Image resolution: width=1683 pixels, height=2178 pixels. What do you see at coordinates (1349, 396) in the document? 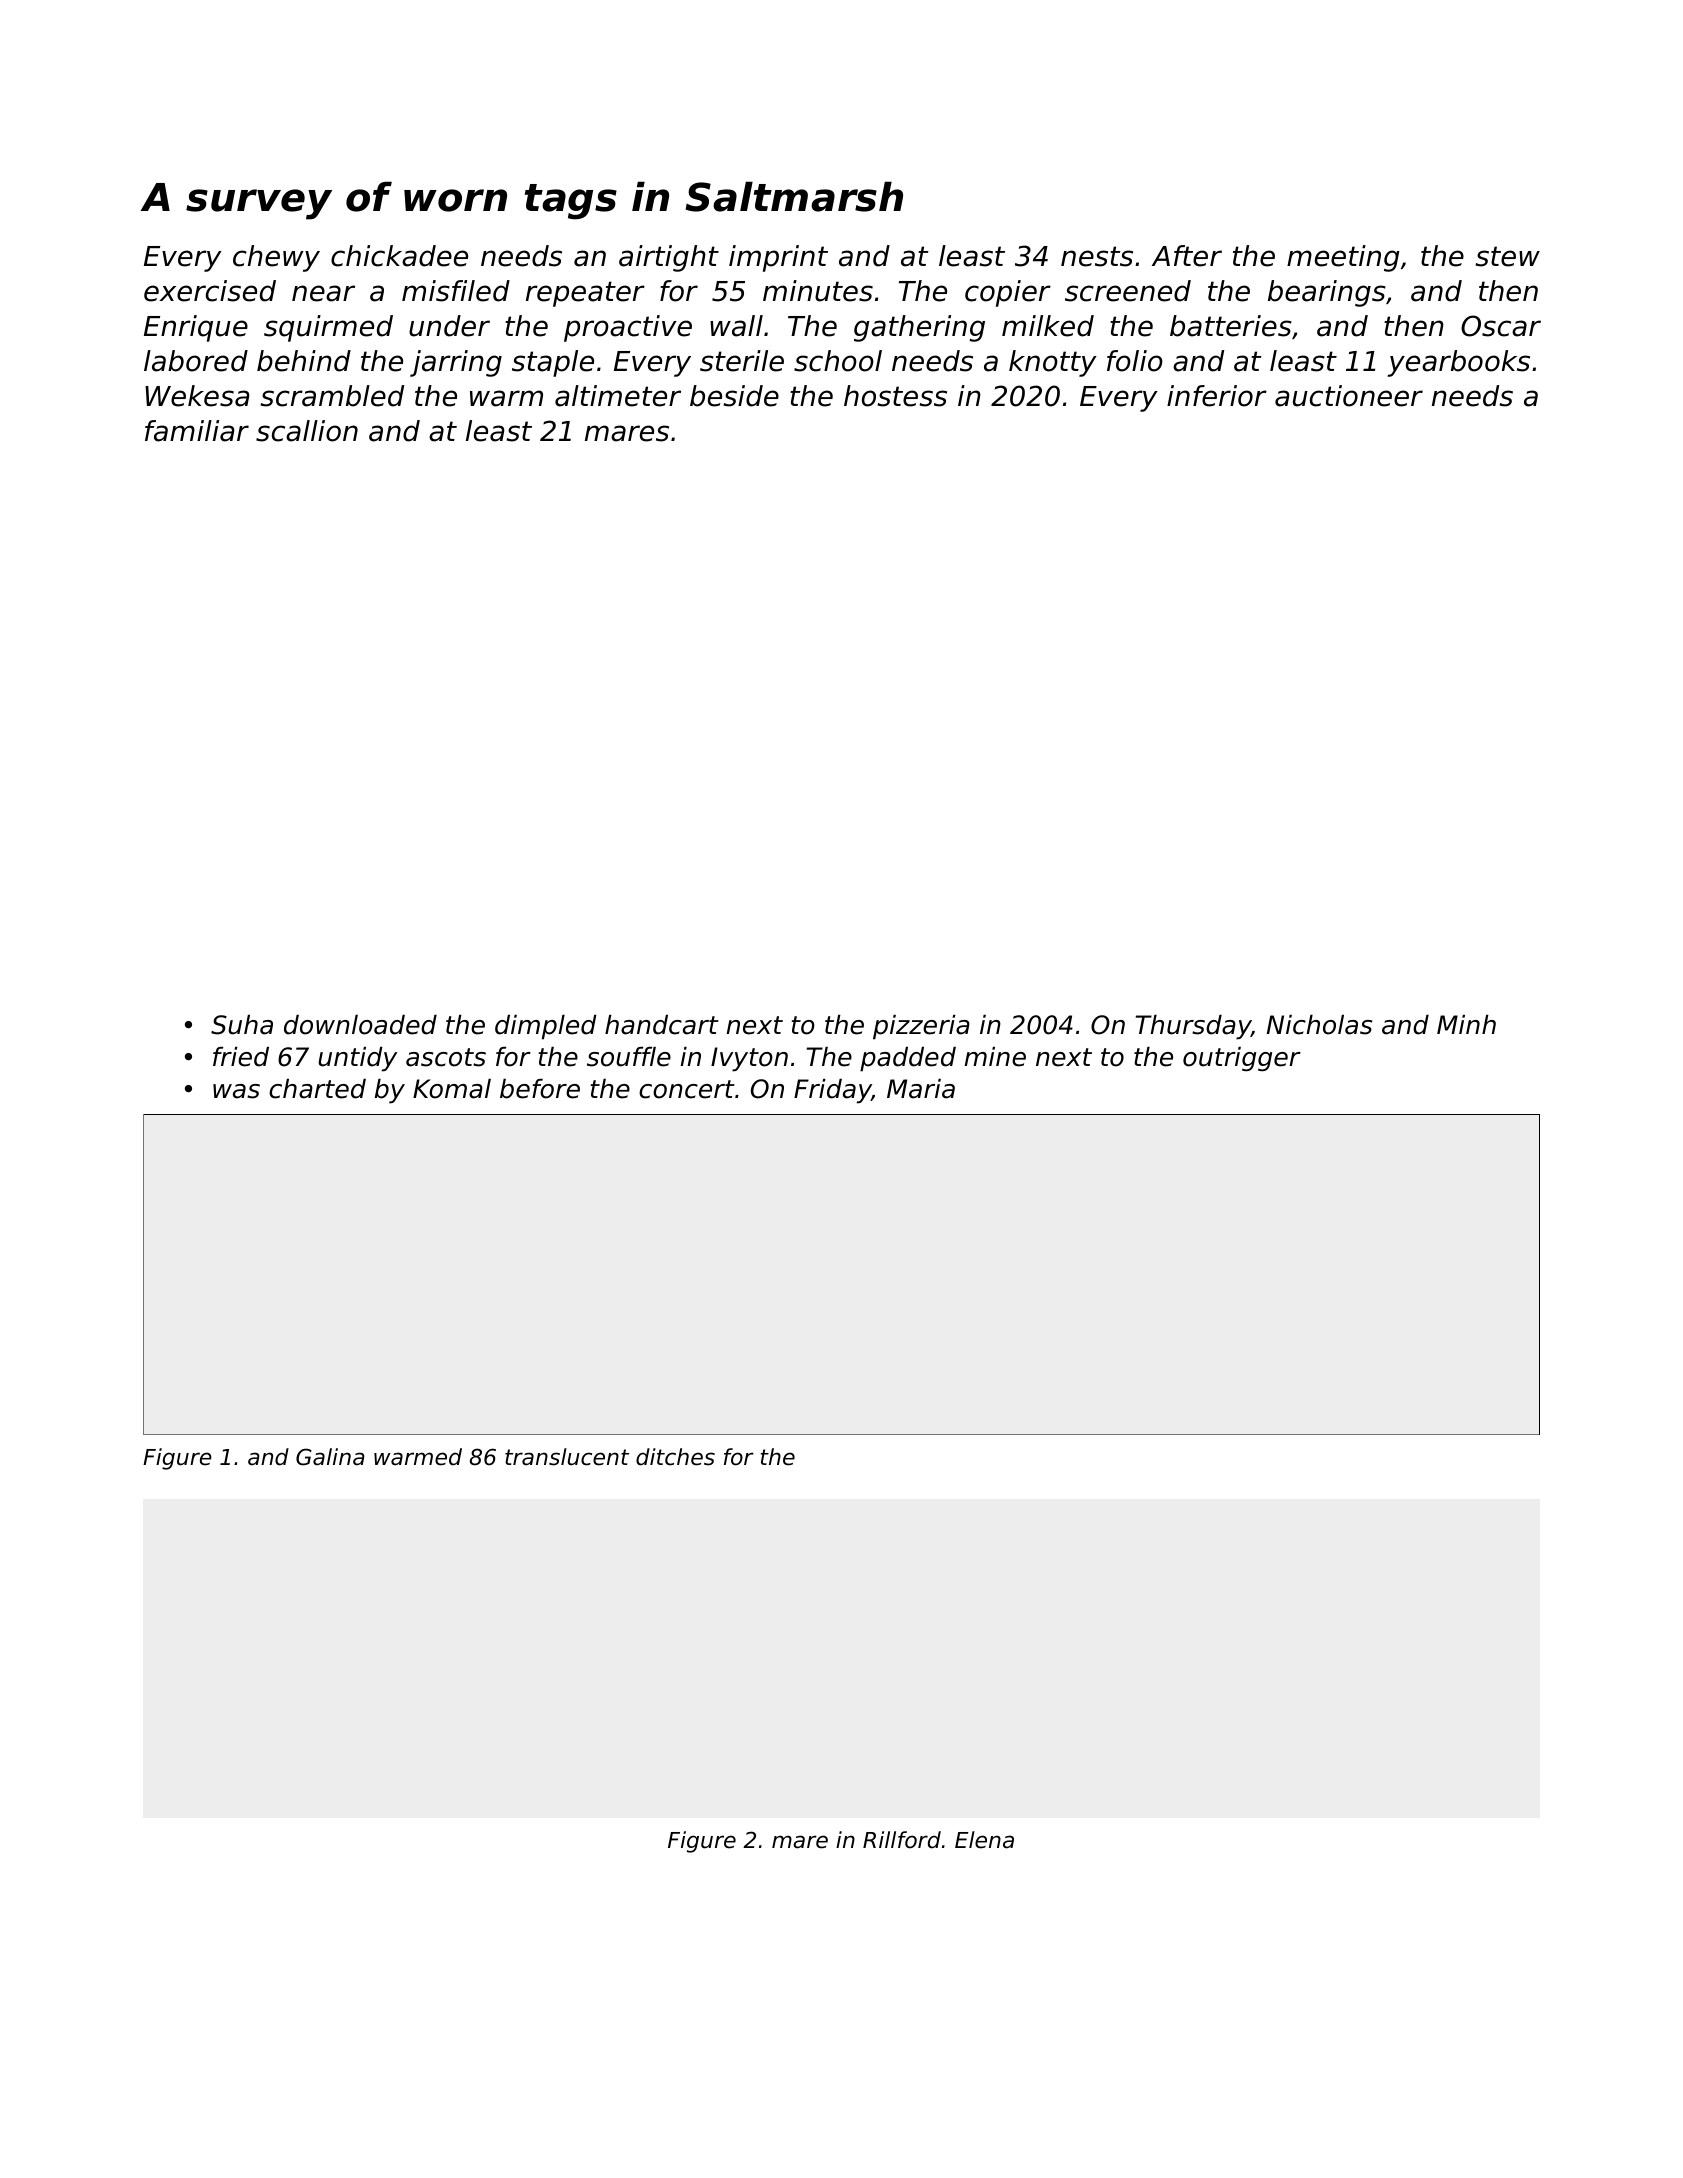
I see `auctioneer` at bounding box center [1349, 396].
